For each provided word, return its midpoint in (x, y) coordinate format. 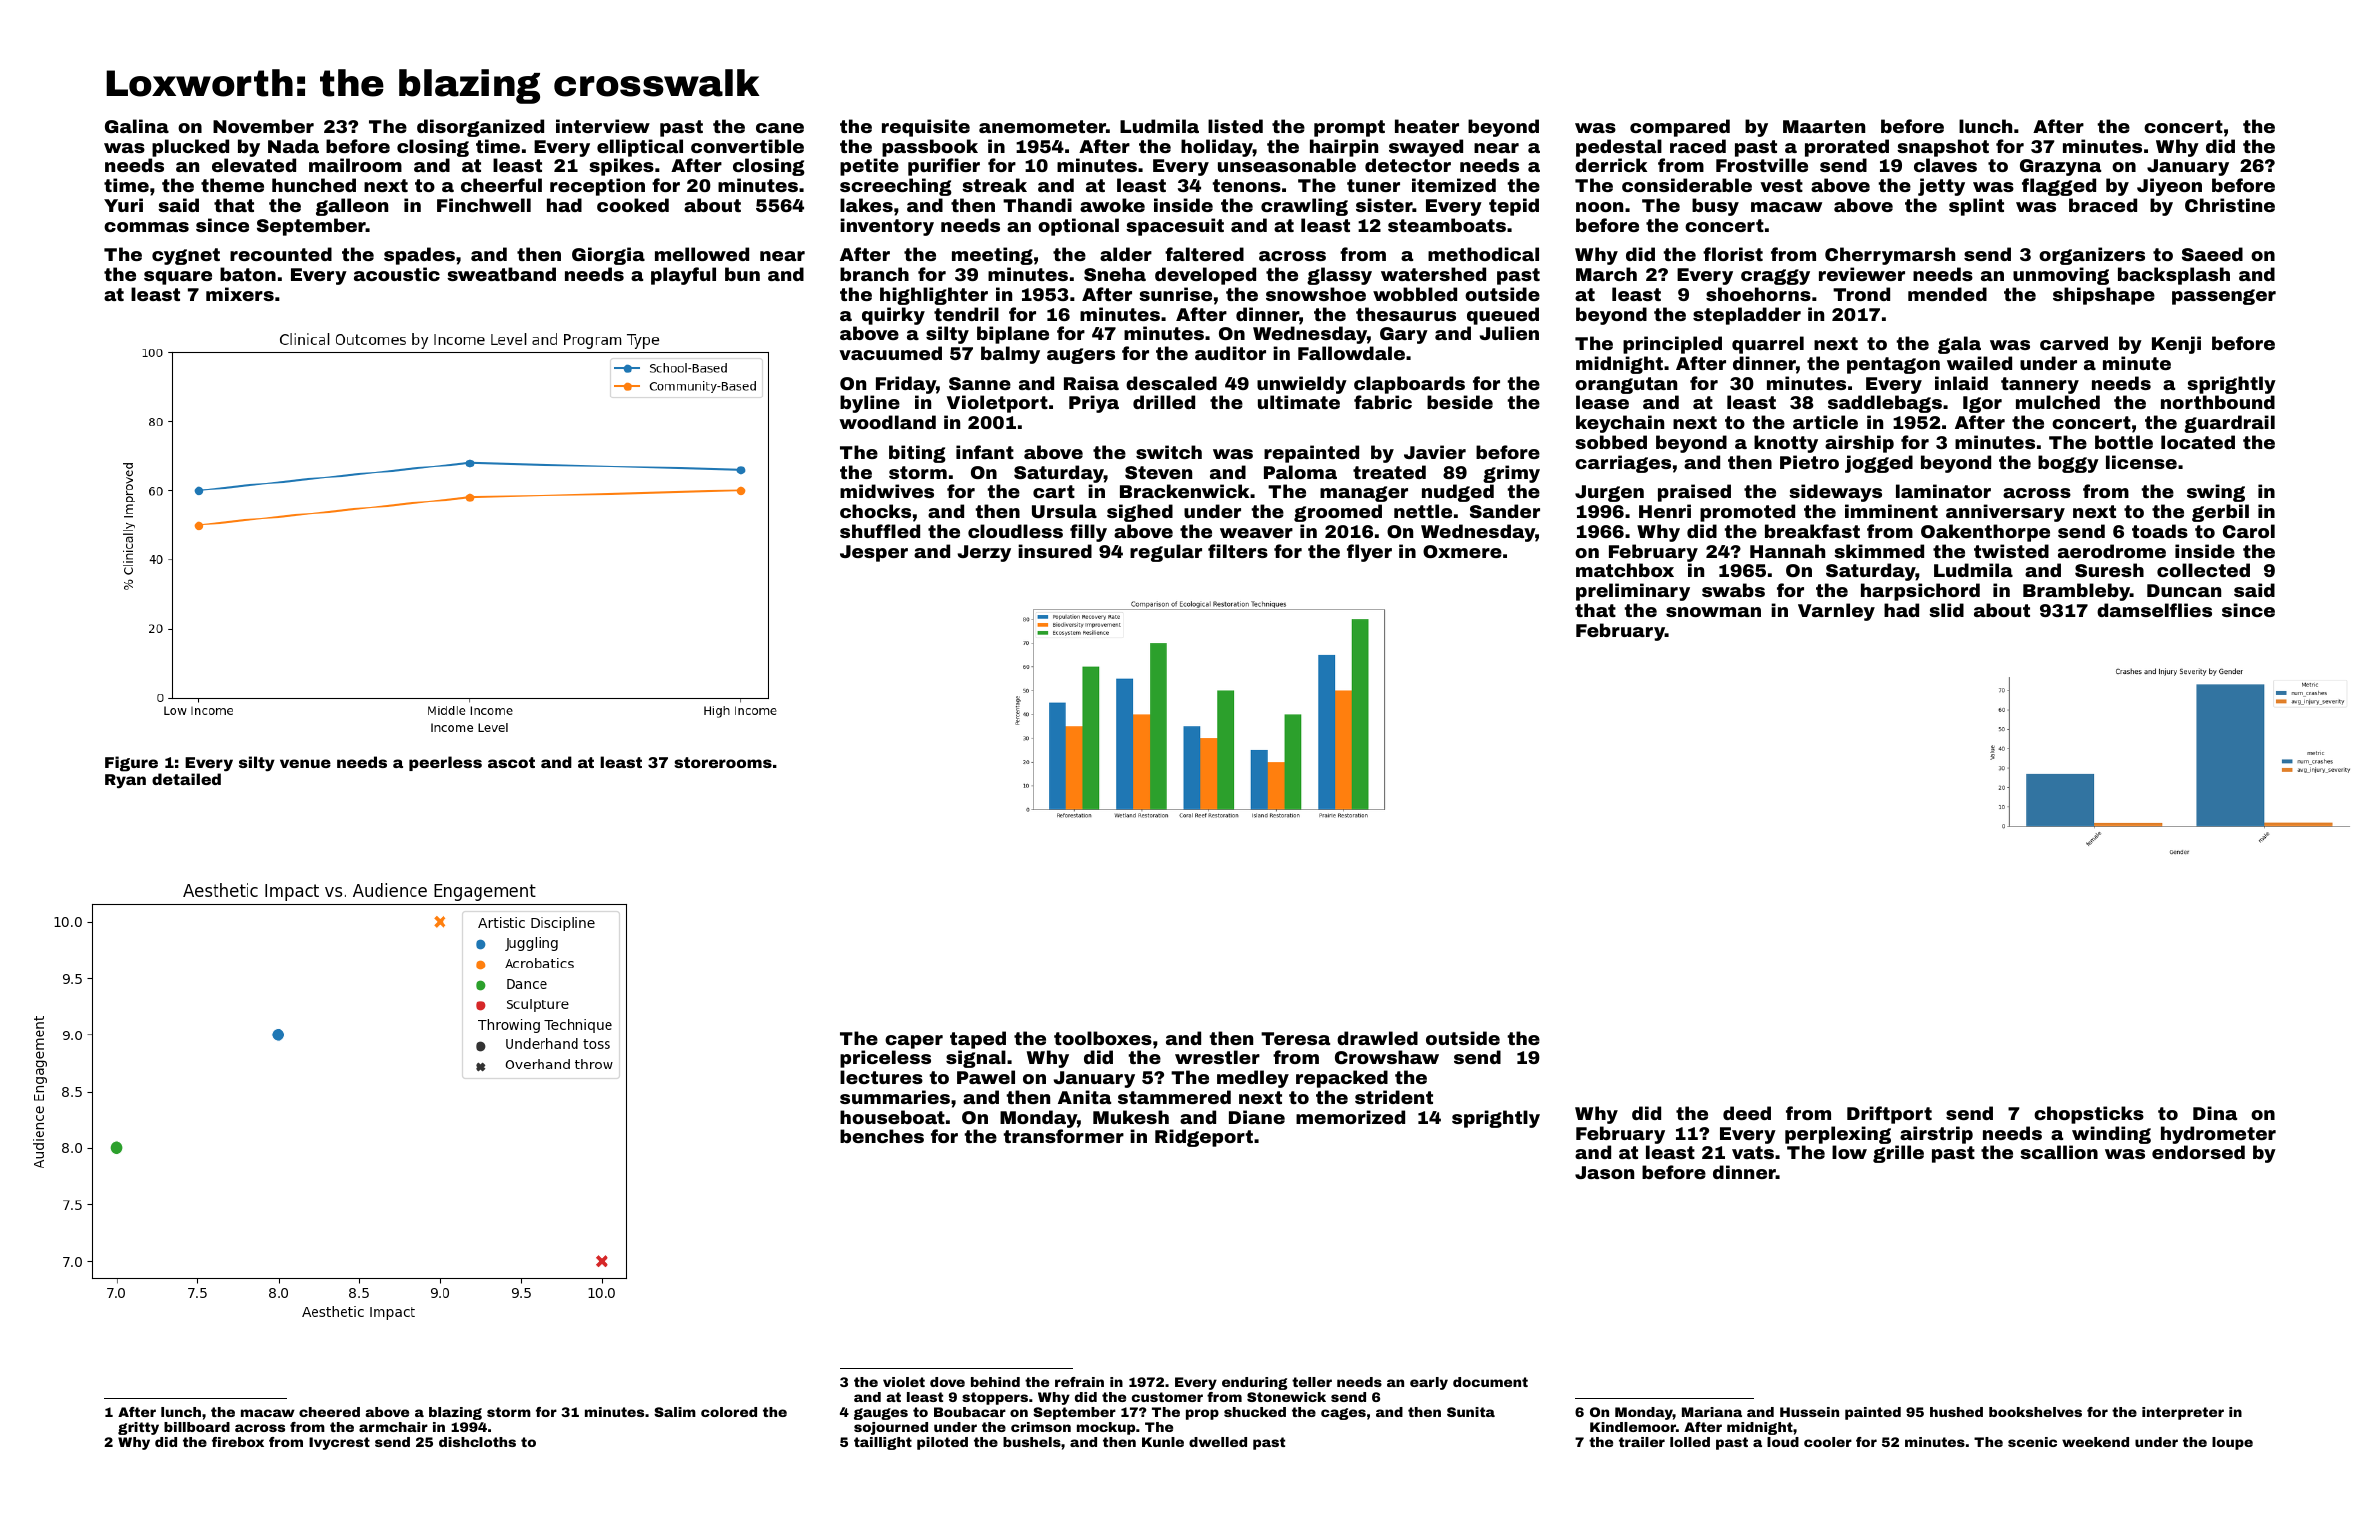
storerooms (723, 762)
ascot (511, 762)
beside (1460, 402)
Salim (675, 1412)
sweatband (501, 274)
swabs (1733, 590)
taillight (883, 1443)
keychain (1620, 424)
